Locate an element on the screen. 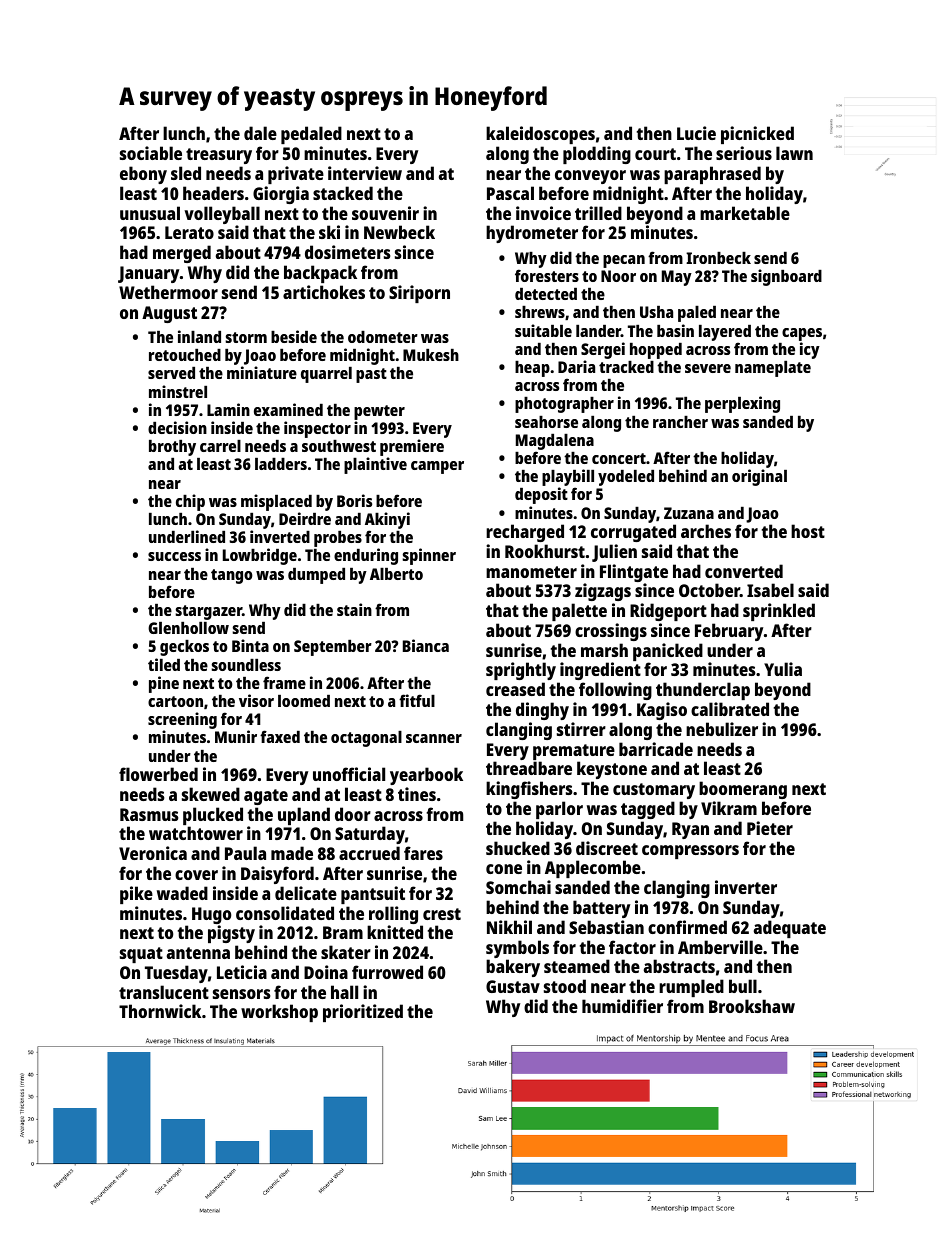 This screenshot has height=1233, width=952. compressors is located at coordinates (690, 852).
